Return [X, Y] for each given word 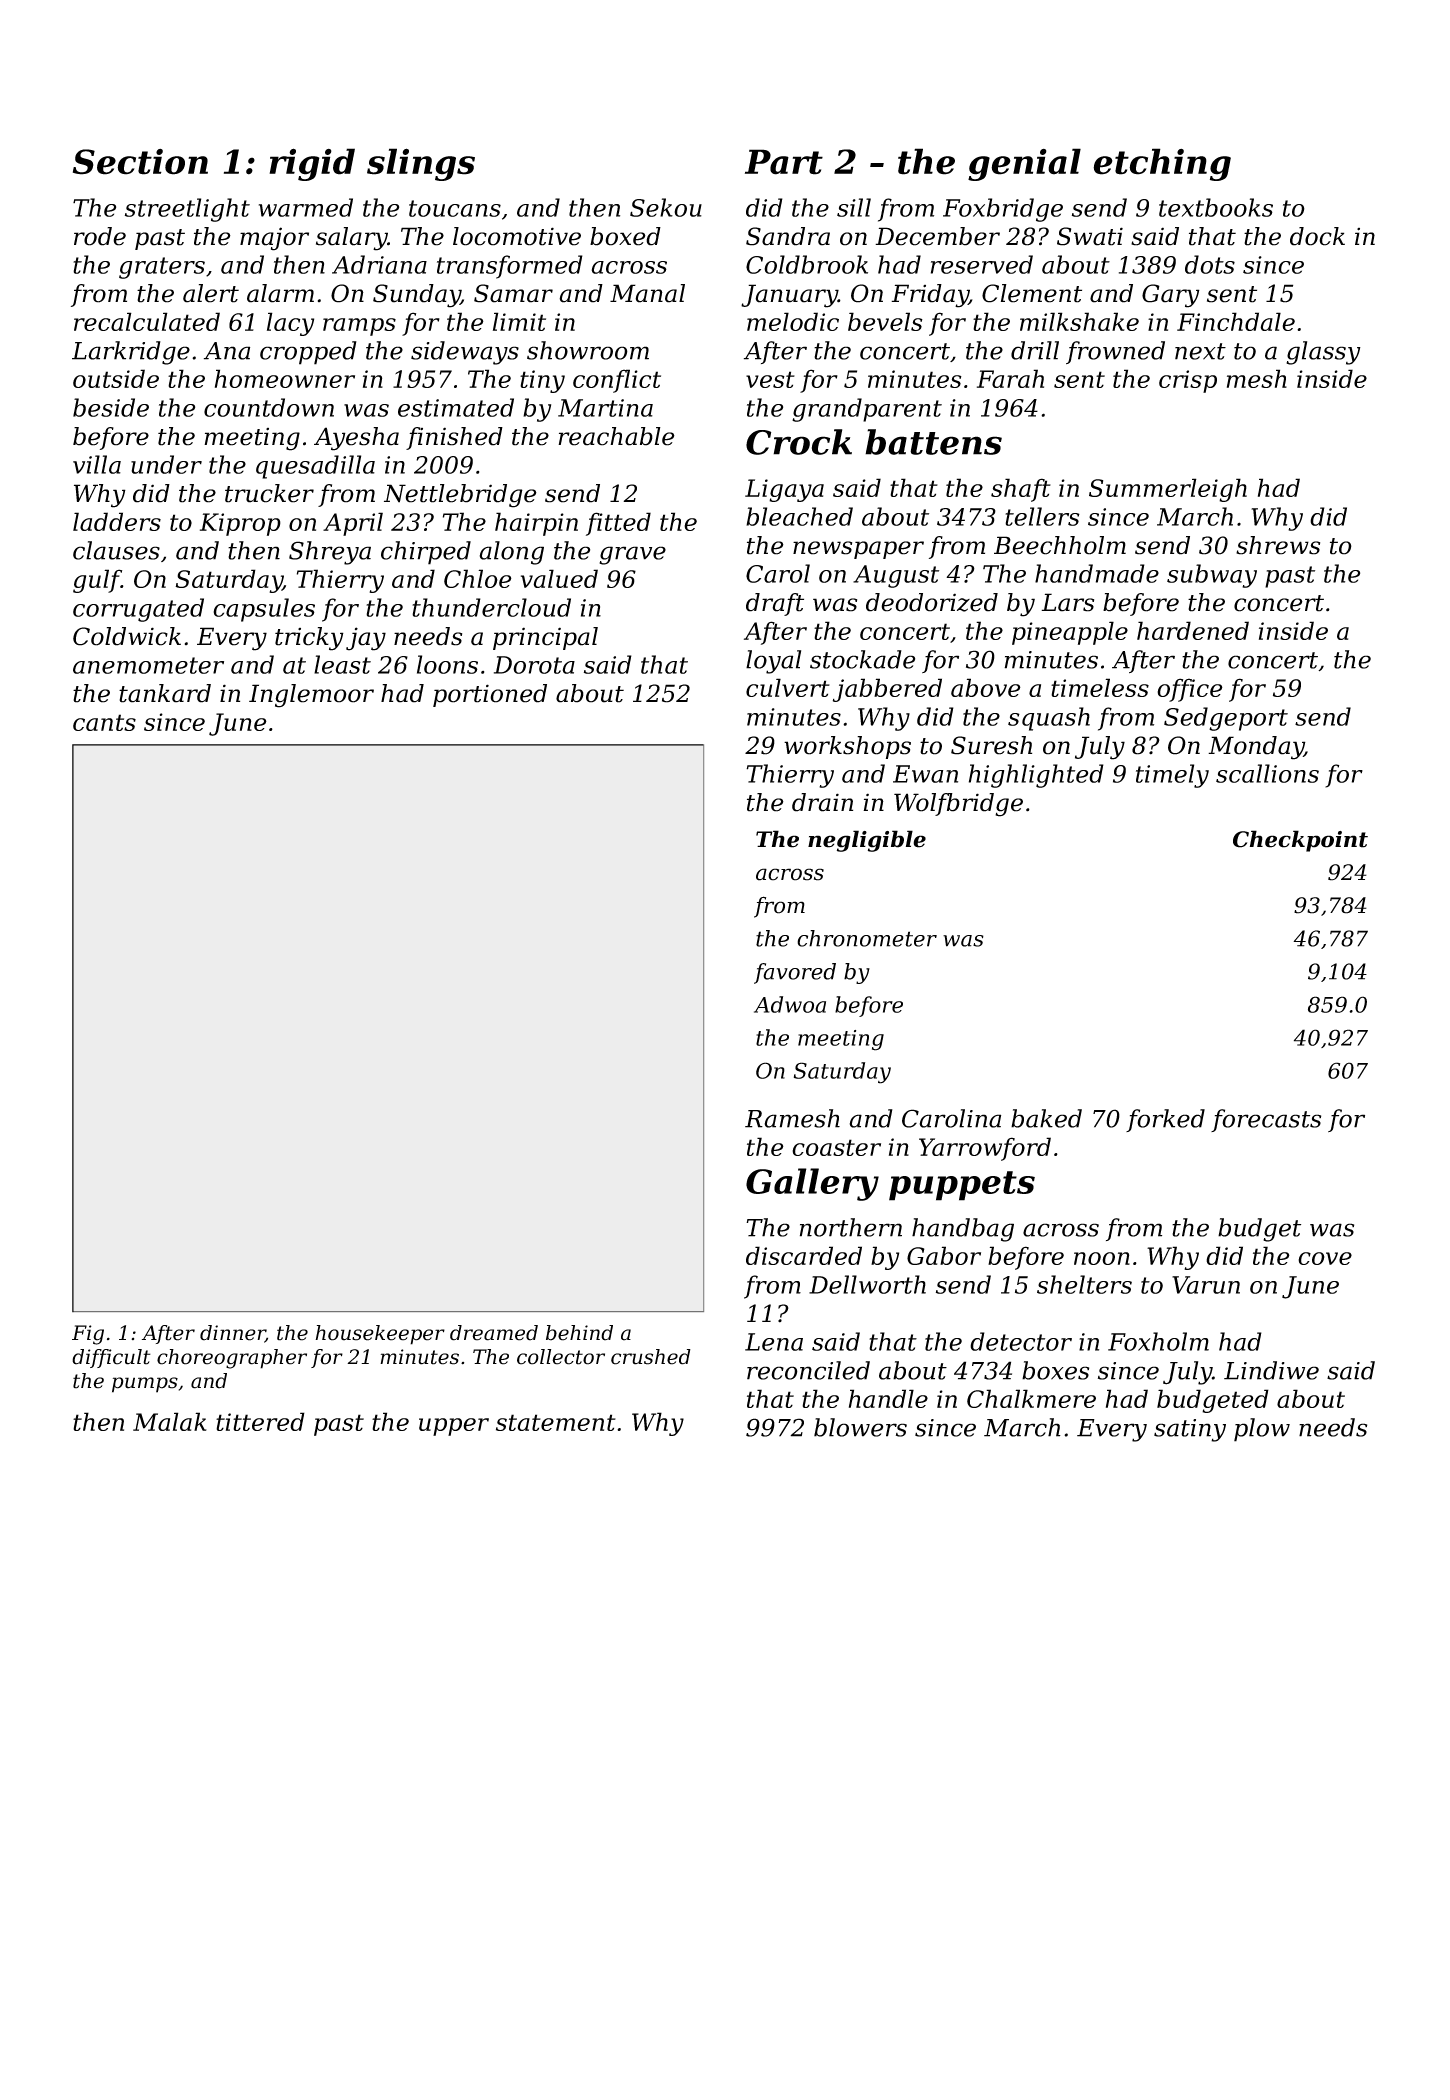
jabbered [887, 690]
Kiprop [240, 524]
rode [100, 236]
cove [1325, 1258]
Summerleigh [1168, 490]
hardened [1193, 630]
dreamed [494, 1333]
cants [104, 722]
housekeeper [380, 1335]
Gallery [812, 1184]
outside [116, 378]
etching [1162, 164]
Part [784, 162]
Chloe [478, 578]
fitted [618, 524]
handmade [1097, 573]
